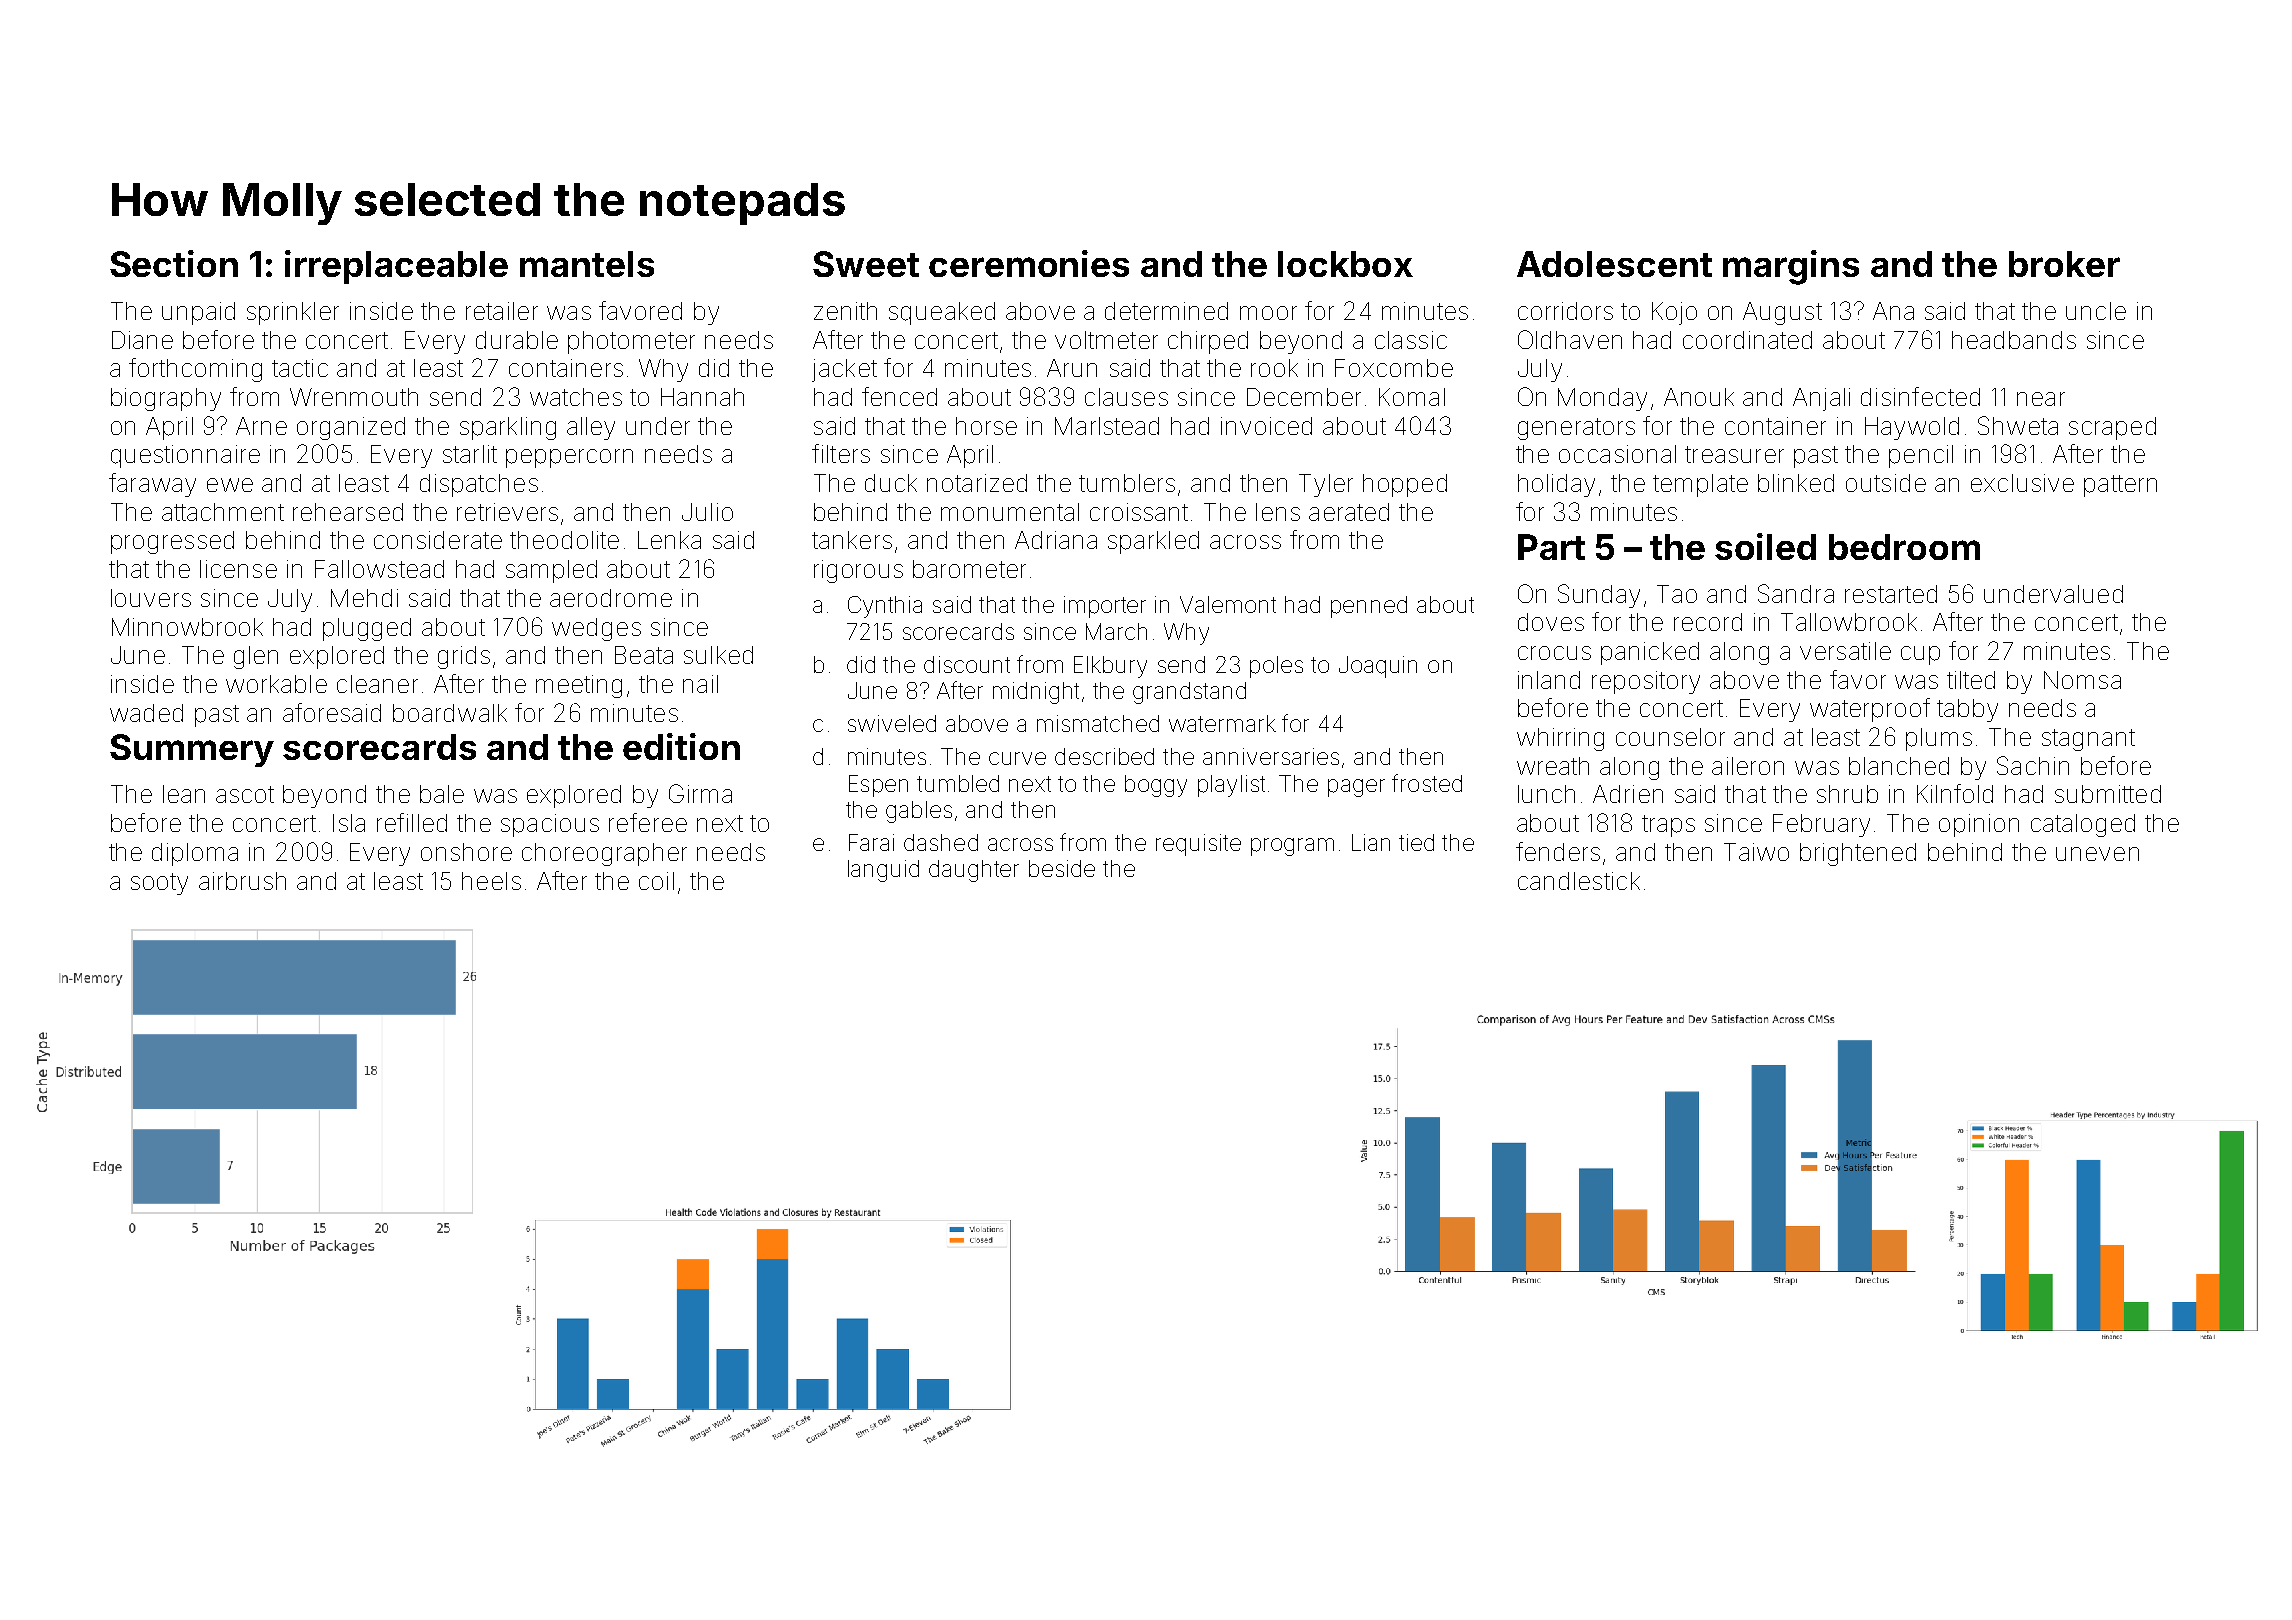  I want to click on Section, so click(174, 263).
